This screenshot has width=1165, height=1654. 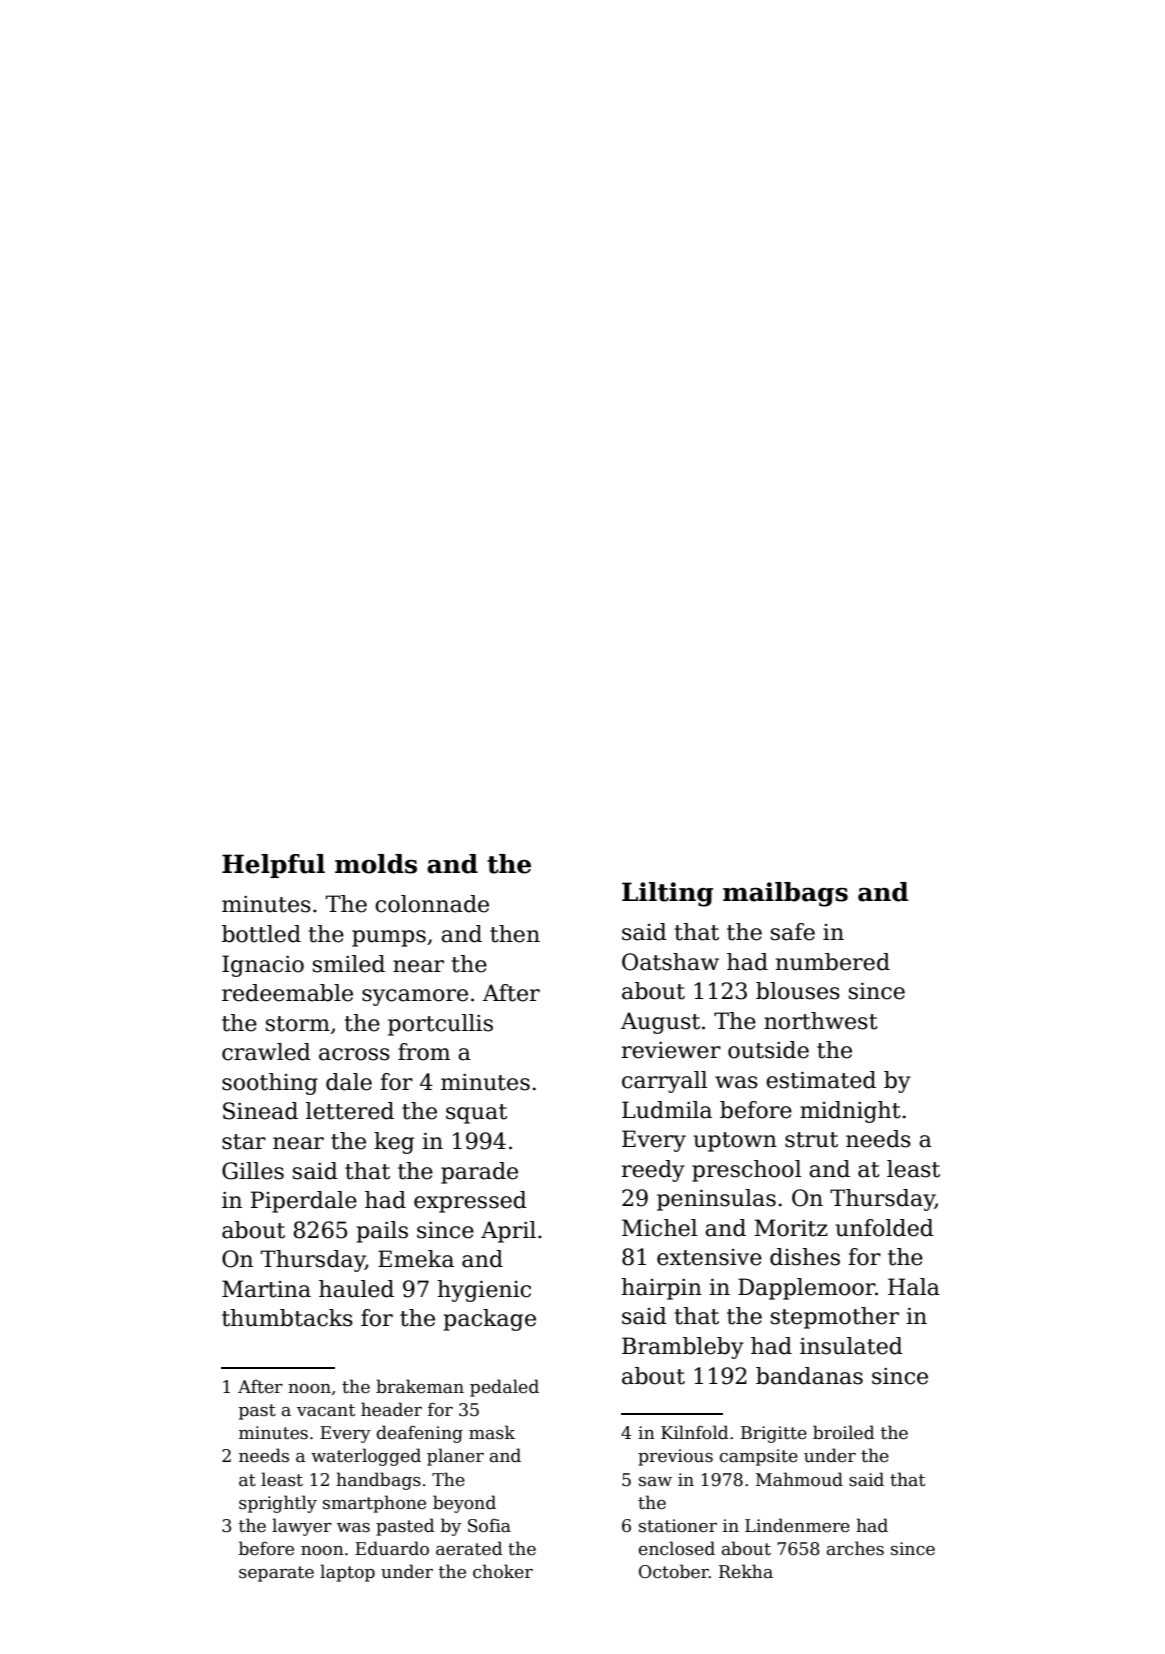 I want to click on broiled, so click(x=844, y=1432).
